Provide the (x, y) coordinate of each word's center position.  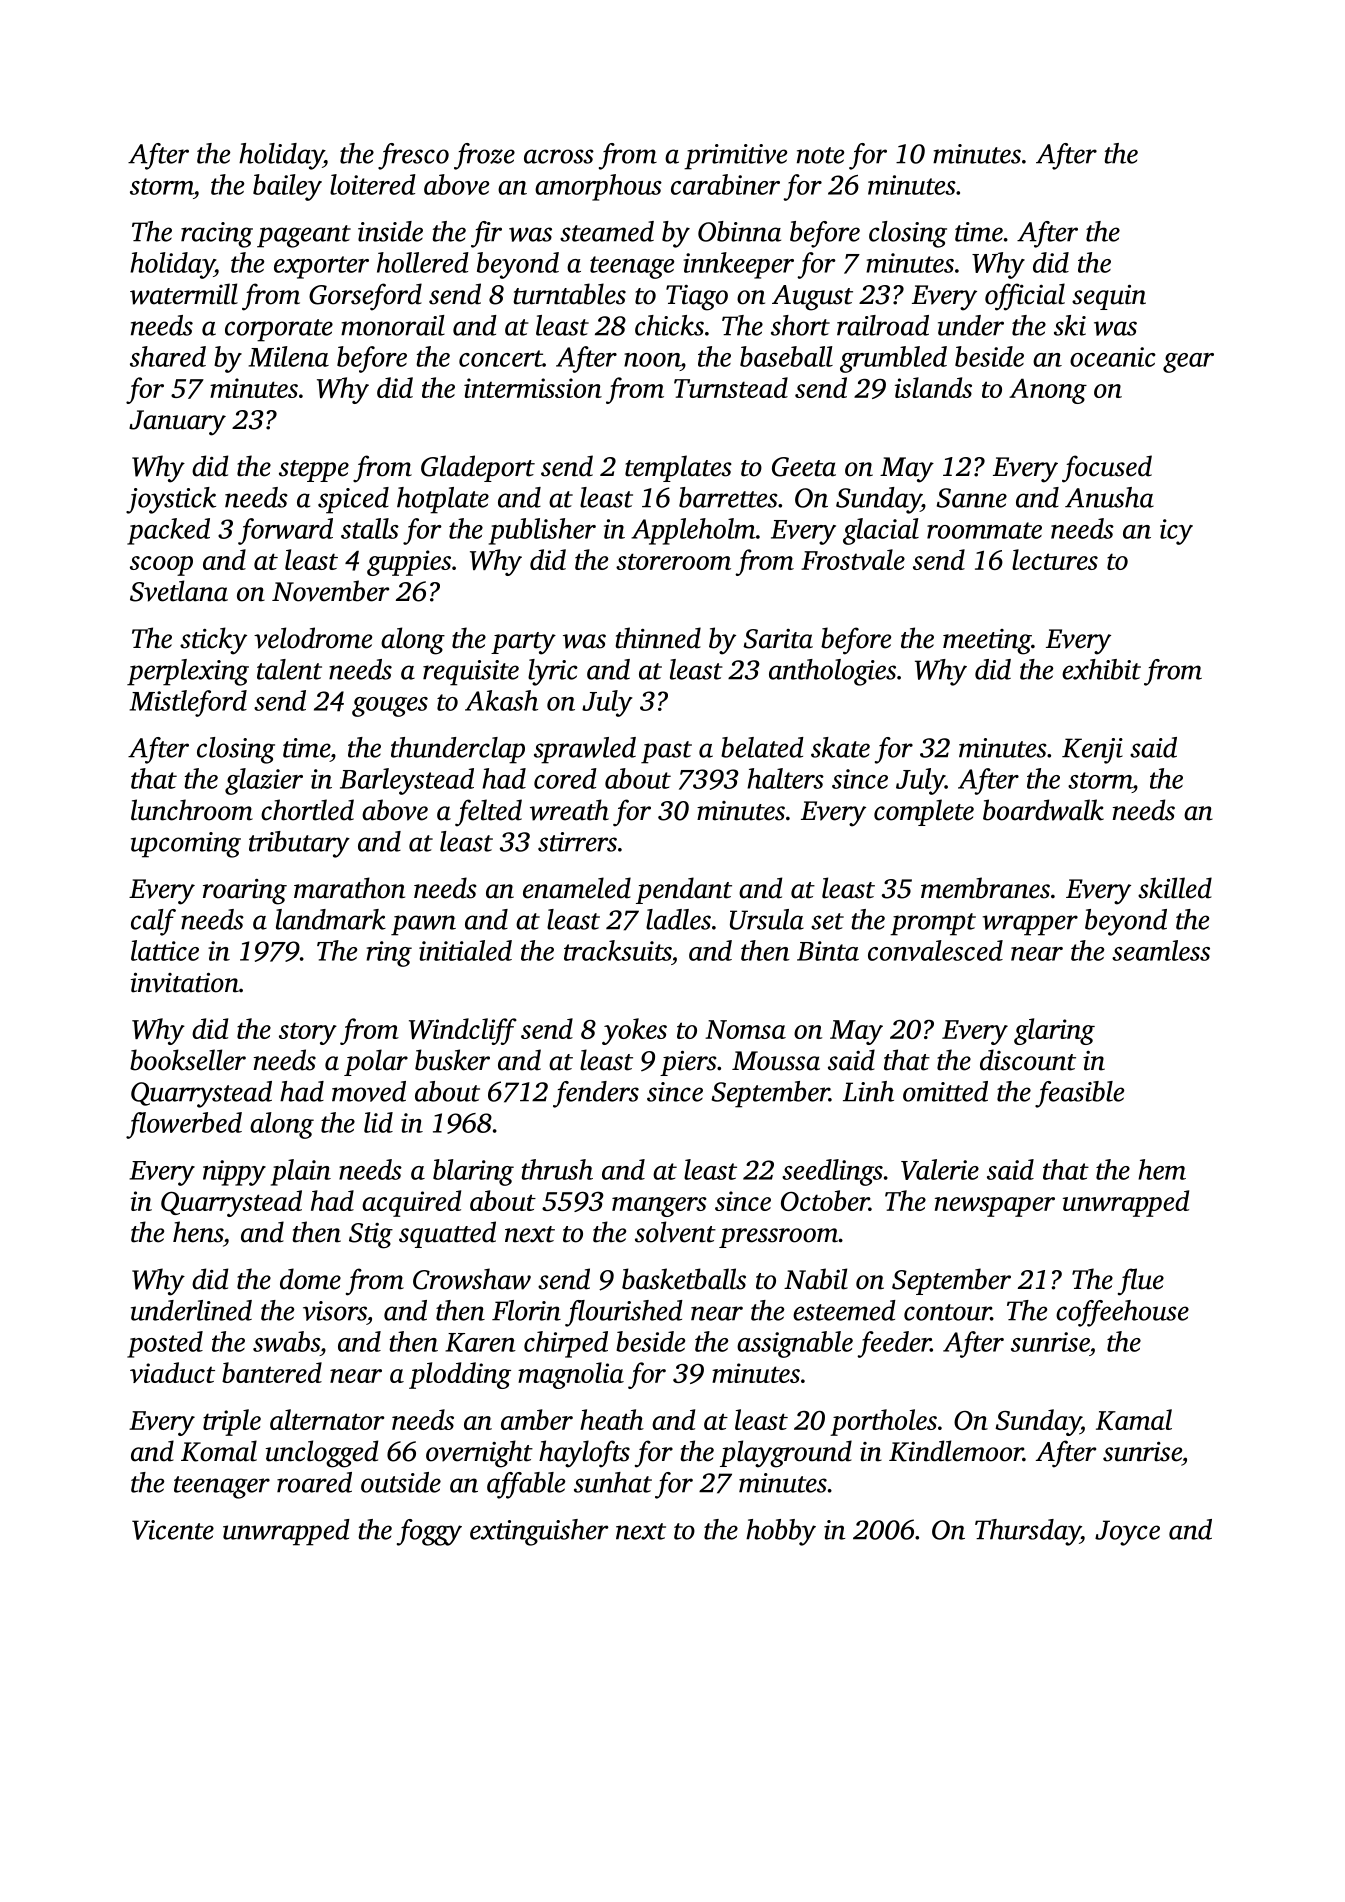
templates (678, 468)
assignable (795, 1344)
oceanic (1113, 357)
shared (168, 356)
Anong (1048, 391)
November (330, 591)
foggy (429, 1532)
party (523, 643)
